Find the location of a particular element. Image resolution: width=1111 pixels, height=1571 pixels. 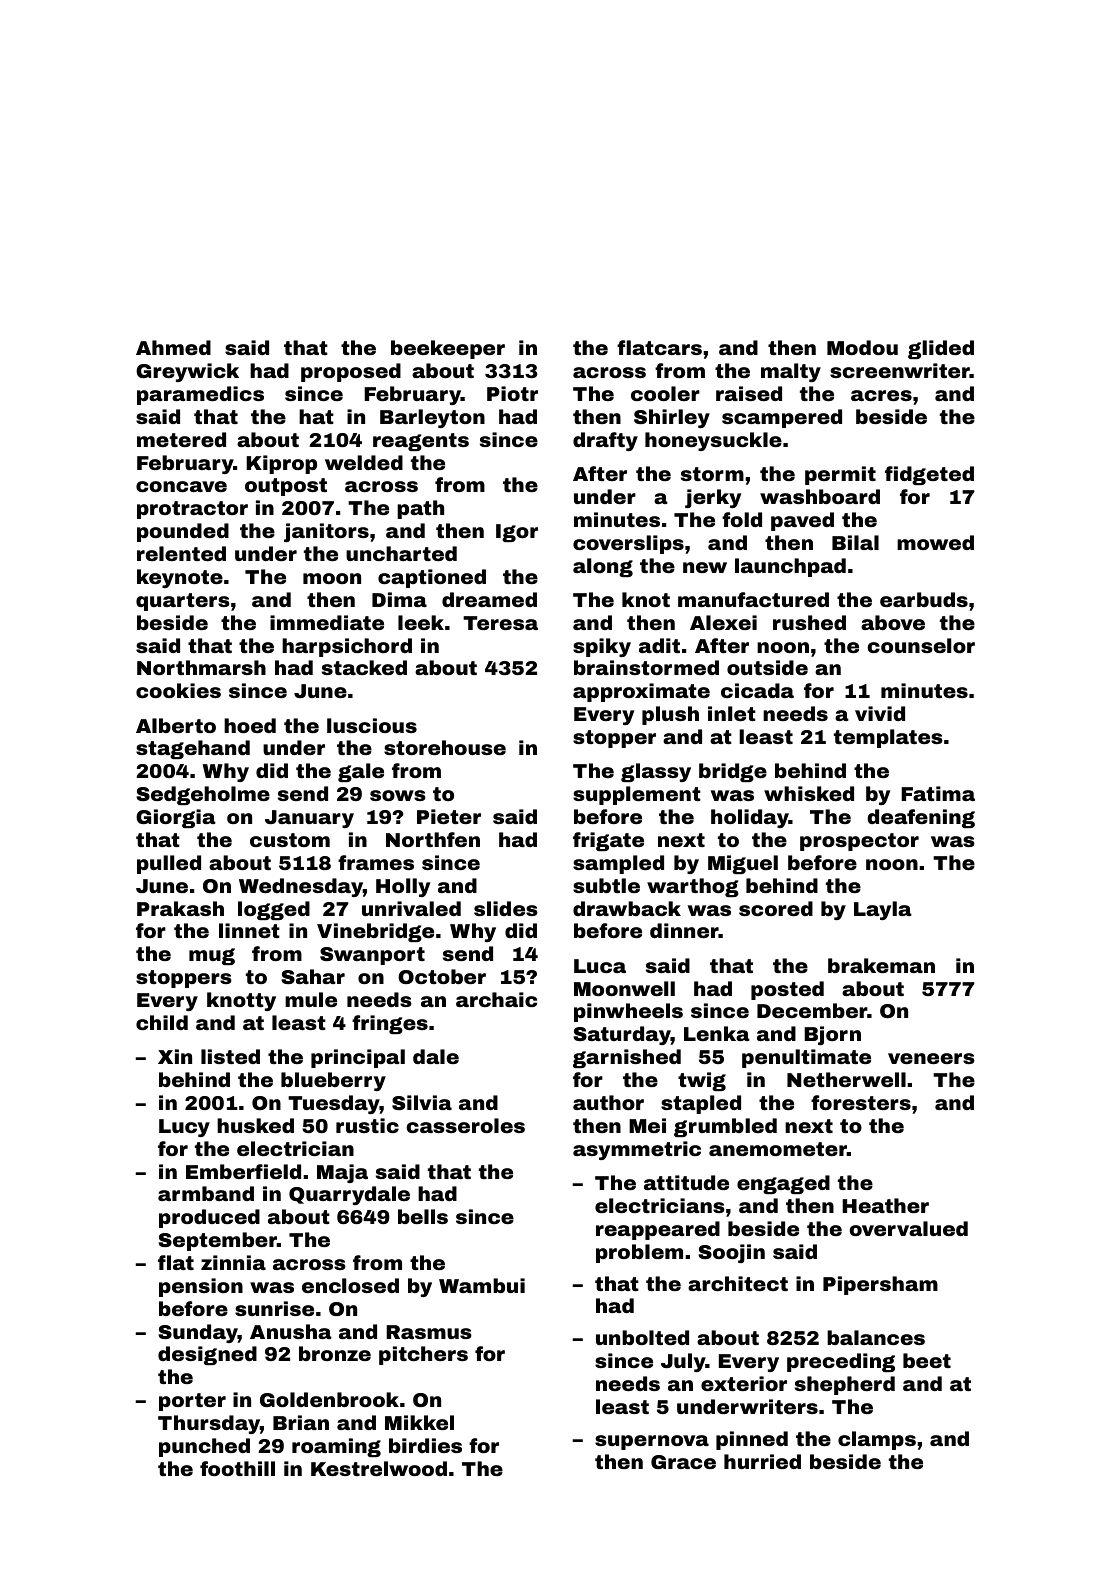

Pipersham is located at coordinates (880, 1285).
